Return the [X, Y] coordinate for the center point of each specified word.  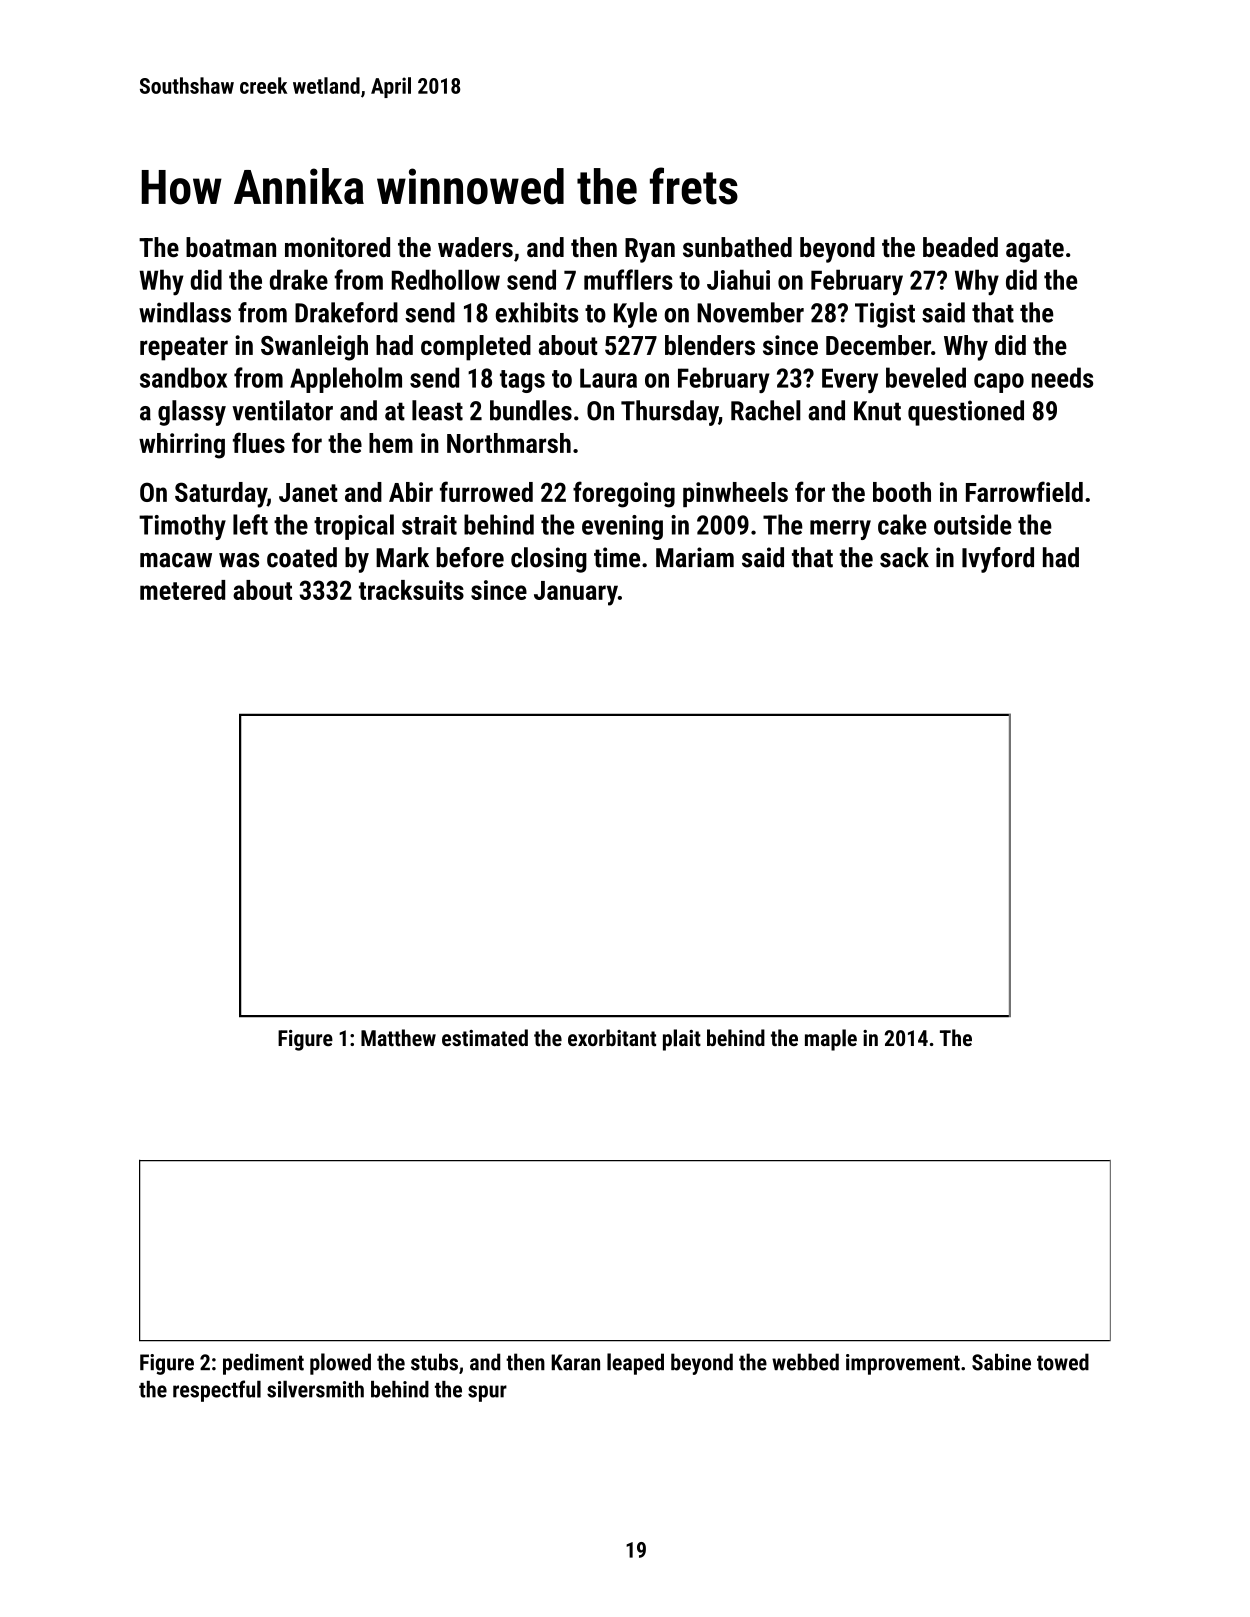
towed [1063, 1362]
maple [831, 1040]
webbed [805, 1362]
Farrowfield [1024, 491]
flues [259, 442]
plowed [340, 1364]
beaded [960, 247]
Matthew [398, 1037]
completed [476, 348]
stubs [434, 1362]
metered [182, 590]
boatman [231, 247]
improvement [903, 1364]
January [576, 593]
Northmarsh [509, 443]
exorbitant [612, 1037]
